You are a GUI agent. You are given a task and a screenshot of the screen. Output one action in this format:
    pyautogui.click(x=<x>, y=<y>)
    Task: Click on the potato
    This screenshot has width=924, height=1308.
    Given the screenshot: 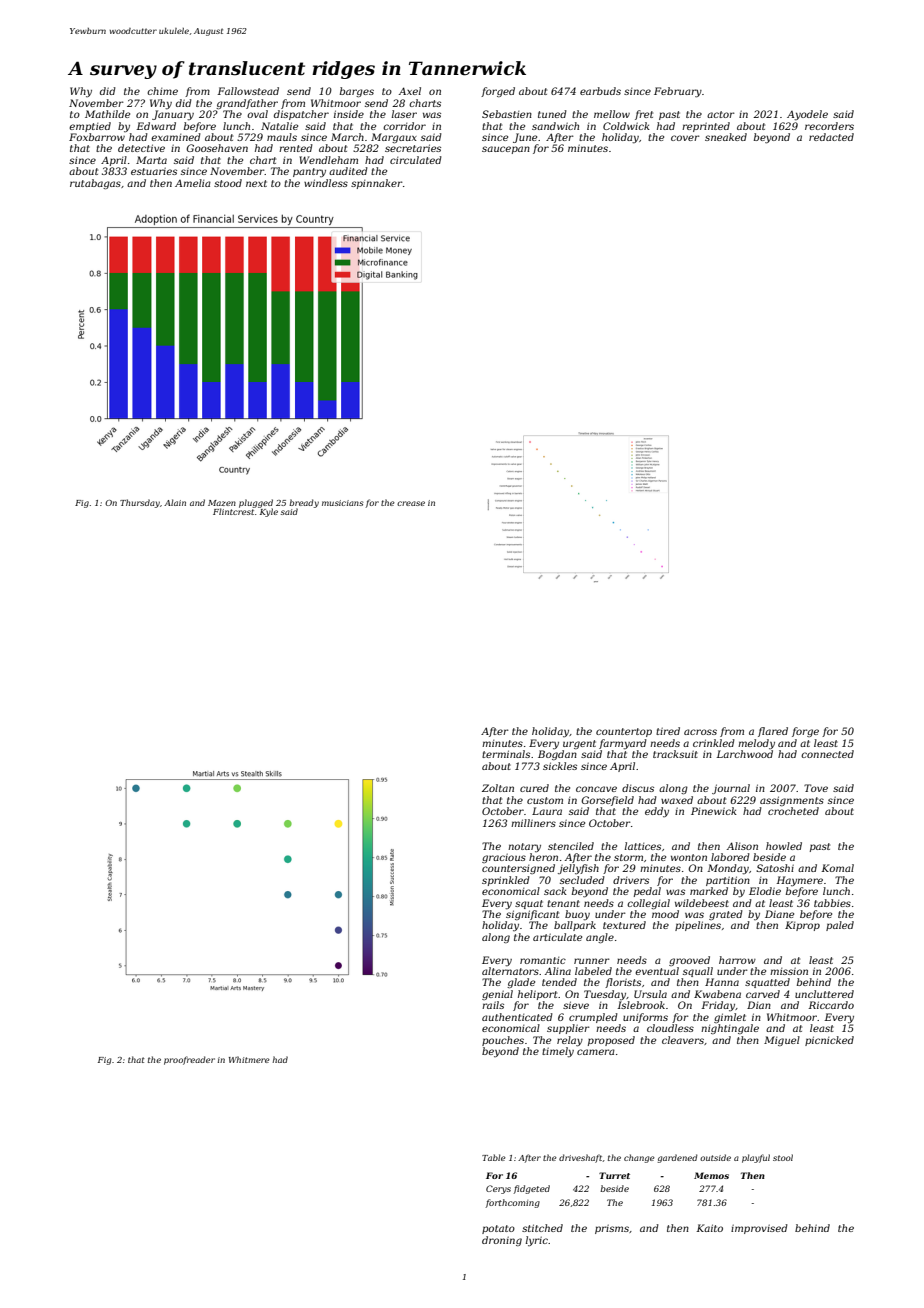 What is the action you would take?
    pyautogui.click(x=498, y=1229)
